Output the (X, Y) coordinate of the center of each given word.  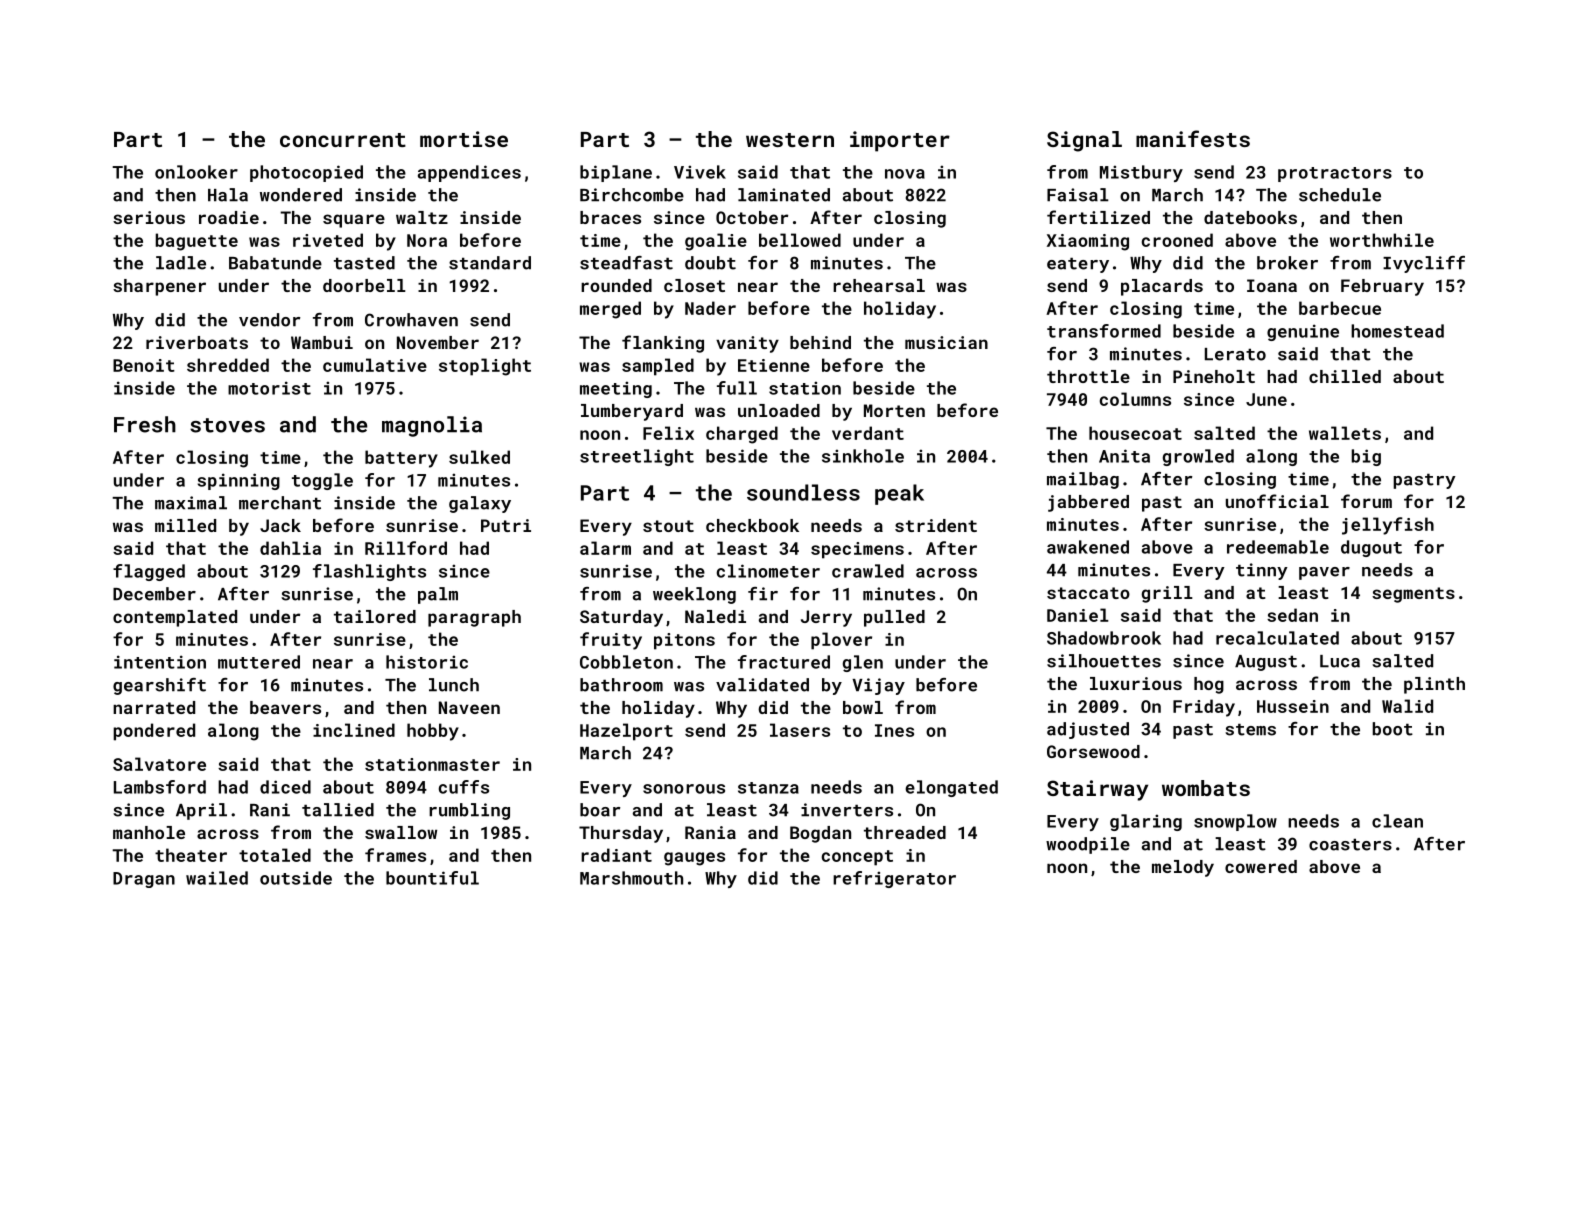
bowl (863, 707)
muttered (259, 662)
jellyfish (1388, 526)
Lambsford (160, 787)
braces (610, 217)
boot (1393, 729)
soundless (803, 492)
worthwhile (1382, 240)
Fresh (145, 424)
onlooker (196, 172)
